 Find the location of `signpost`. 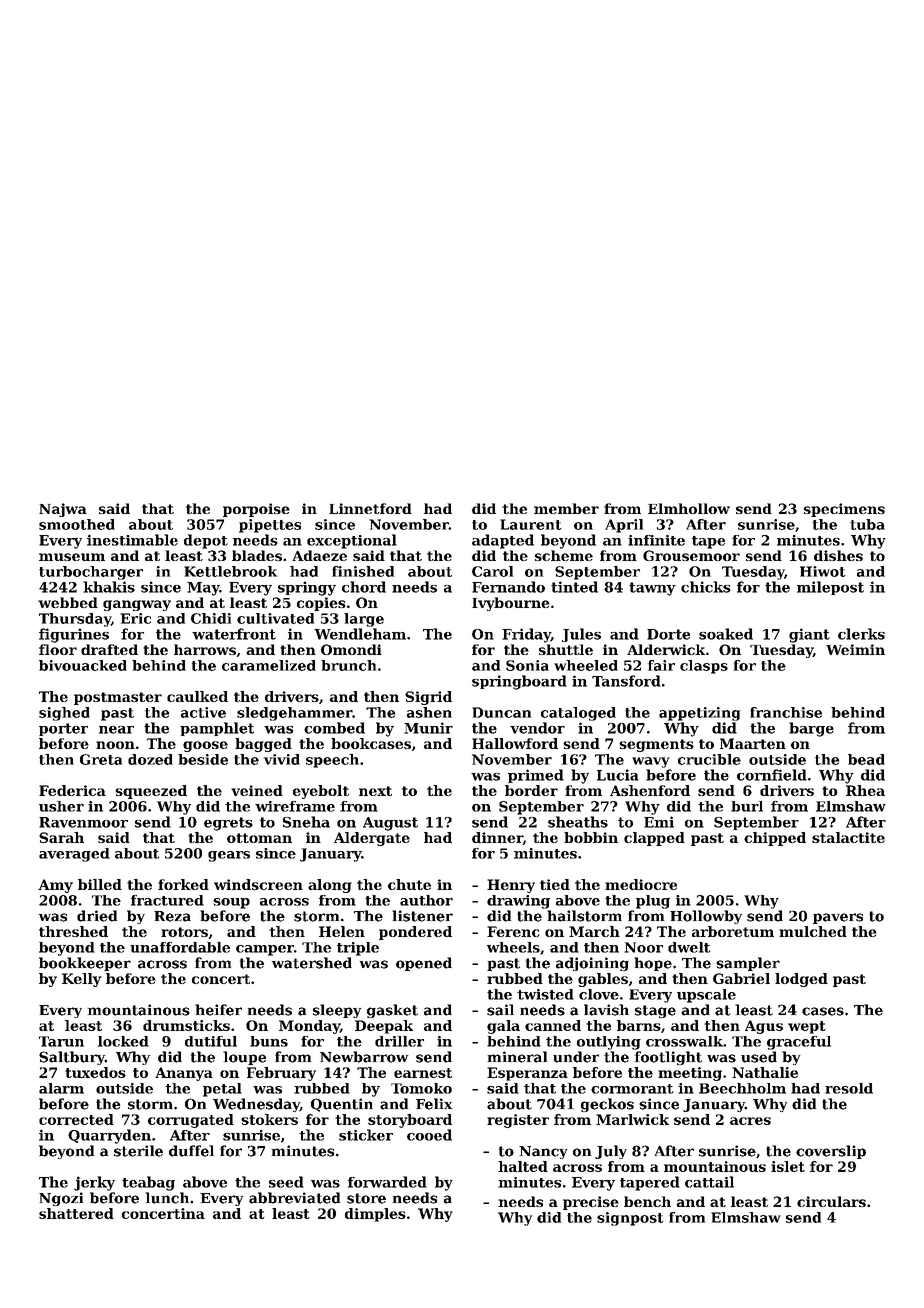

signpost is located at coordinates (630, 1219).
